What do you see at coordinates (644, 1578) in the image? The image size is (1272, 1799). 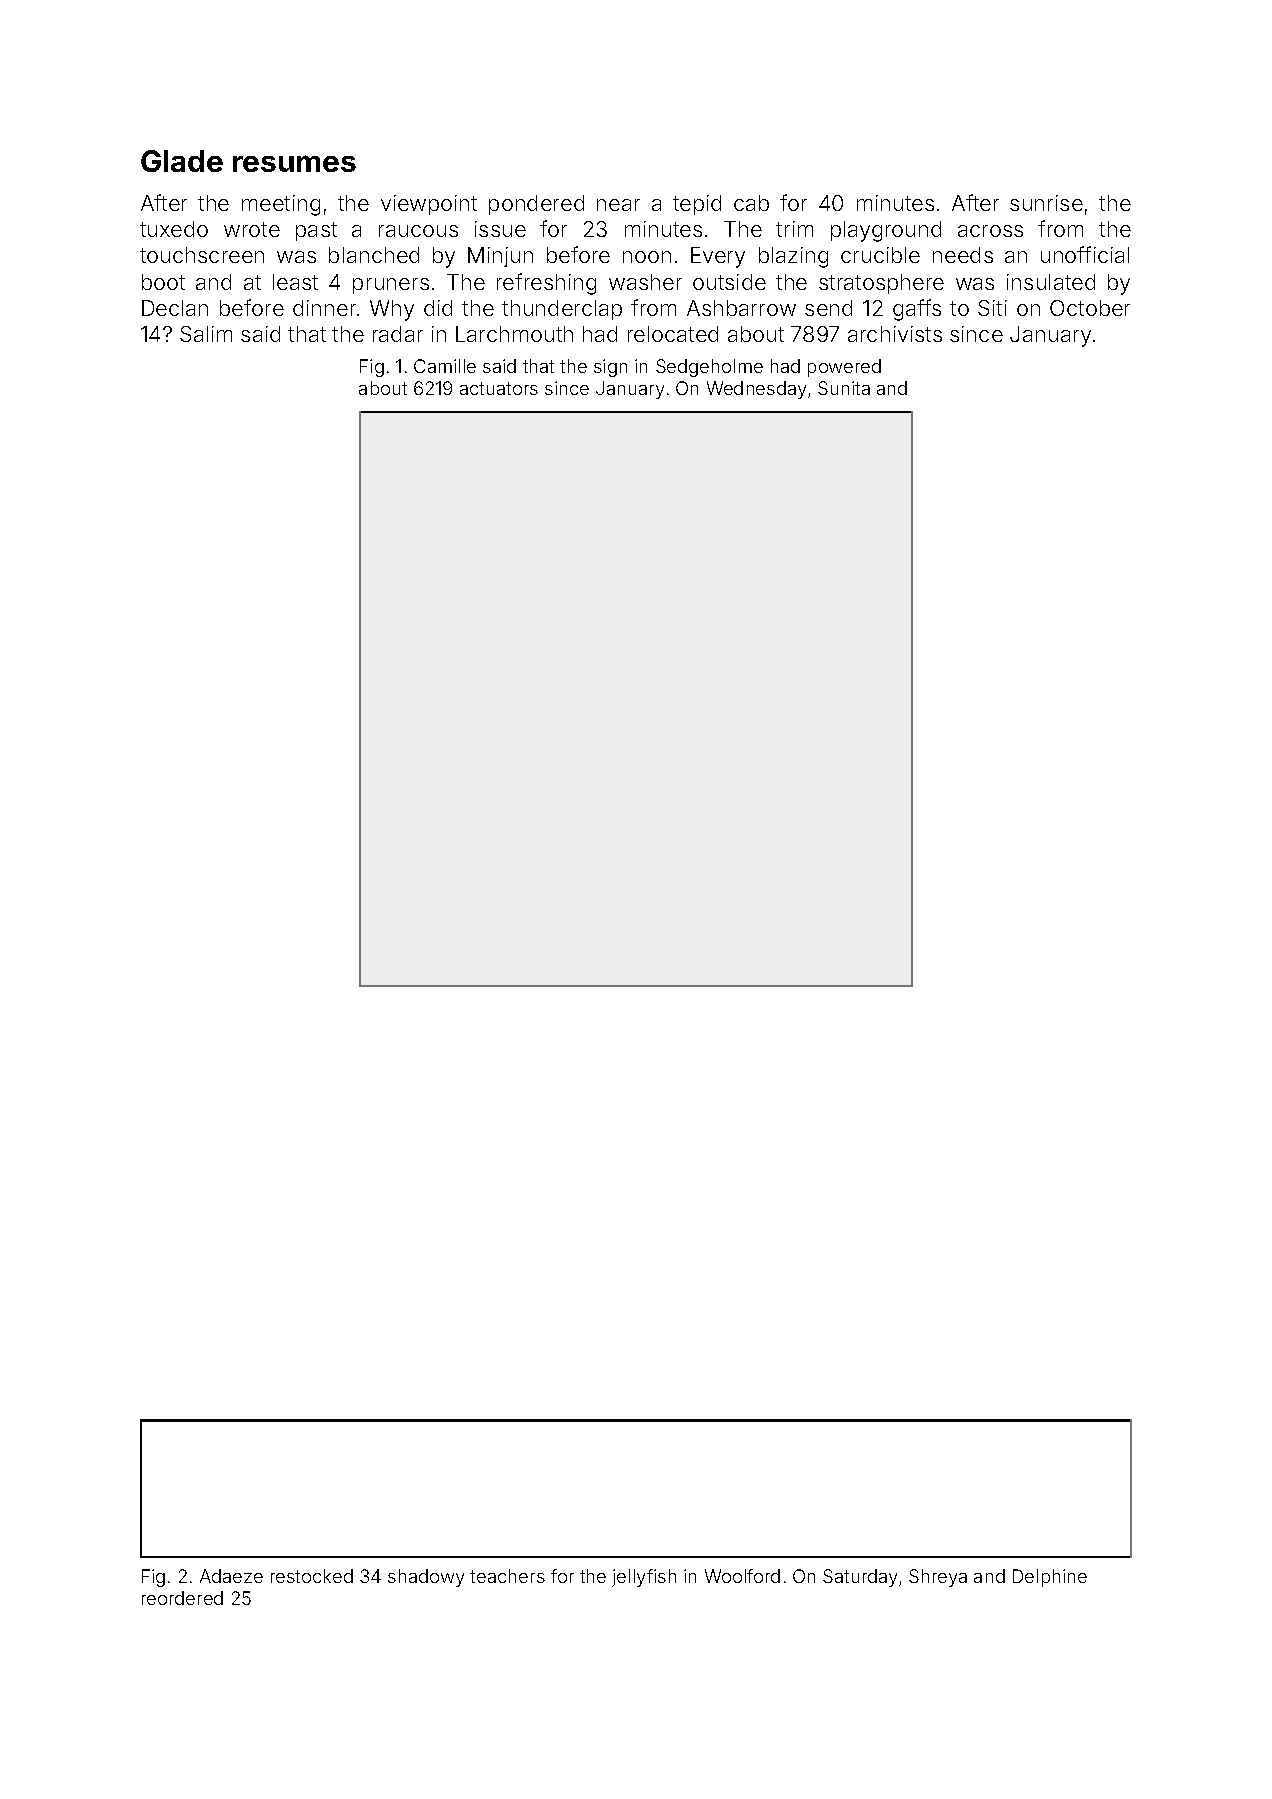 I see `jellyfish` at bounding box center [644, 1578].
